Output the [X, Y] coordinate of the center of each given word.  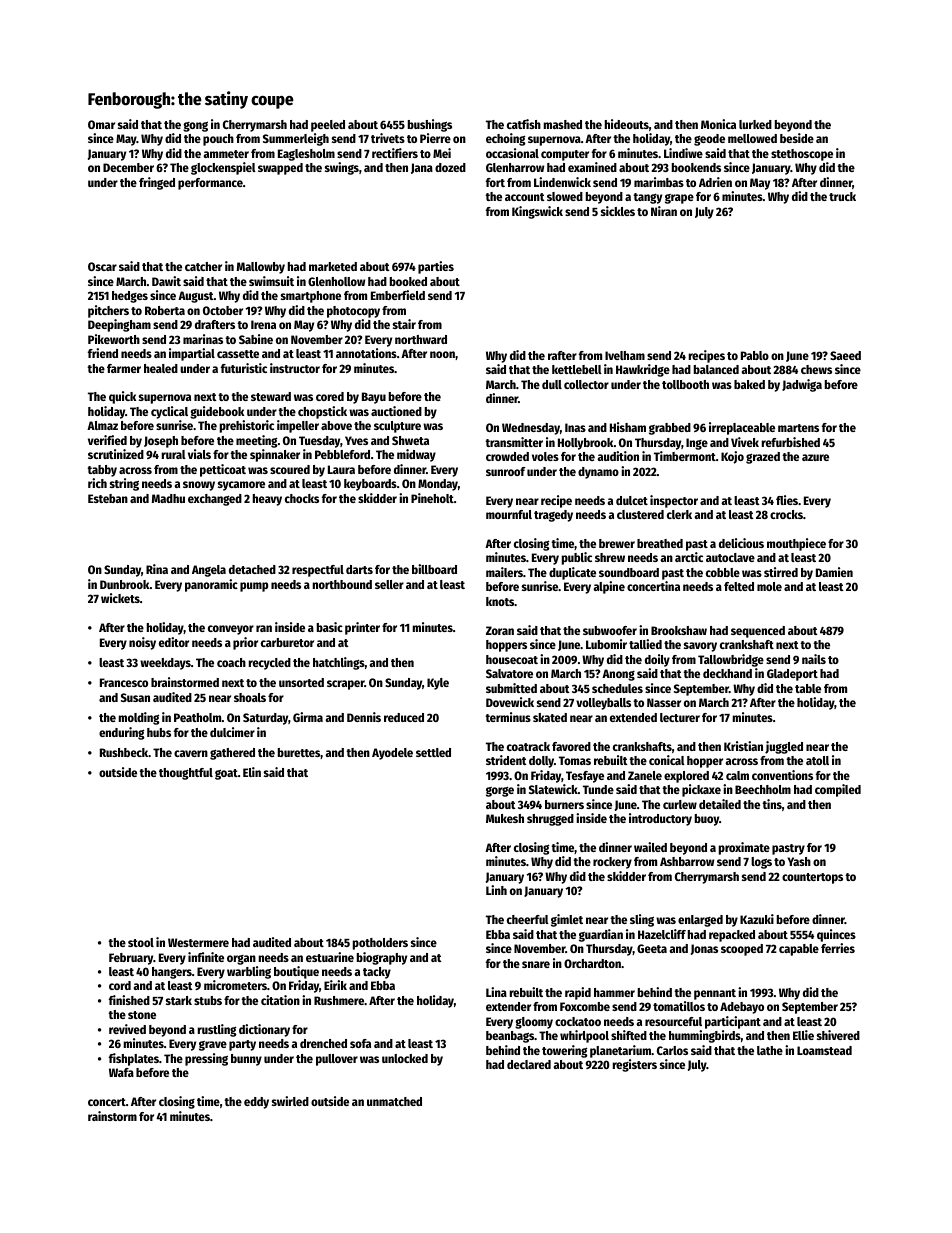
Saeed [845, 355]
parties [436, 267]
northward [421, 339]
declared [529, 1064]
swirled [290, 1101]
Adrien [715, 182]
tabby [102, 471]
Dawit [166, 281]
